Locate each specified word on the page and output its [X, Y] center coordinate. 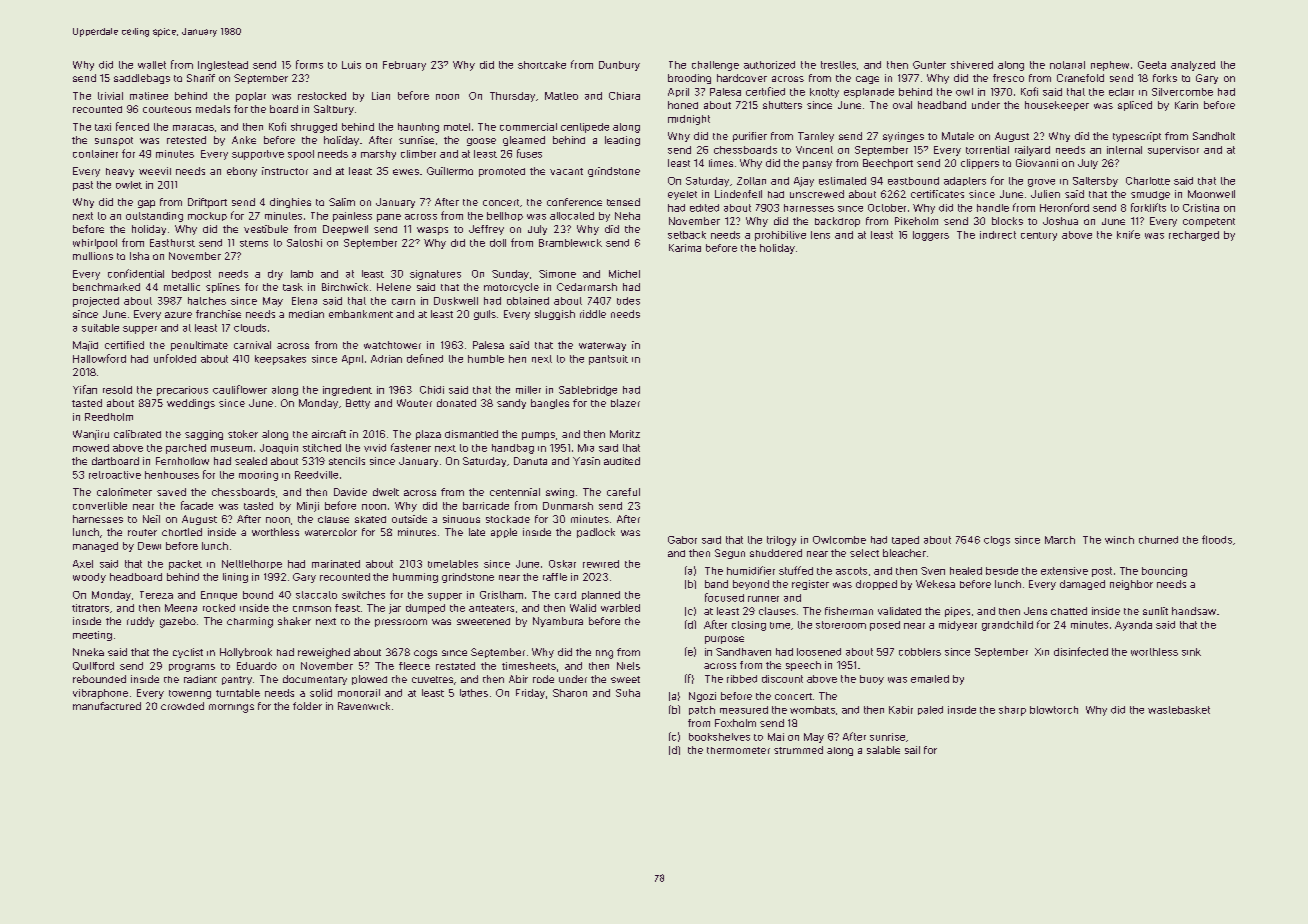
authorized [769, 65]
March [1060, 540]
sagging [204, 435]
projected [96, 302]
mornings [231, 708]
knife [1128, 234]
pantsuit [608, 360]
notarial [1067, 65]
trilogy [781, 541]
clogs [997, 541]
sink [1191, 652]
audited [622, 461]
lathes [474, 693]
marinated [336, 564]
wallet [152, 65]
